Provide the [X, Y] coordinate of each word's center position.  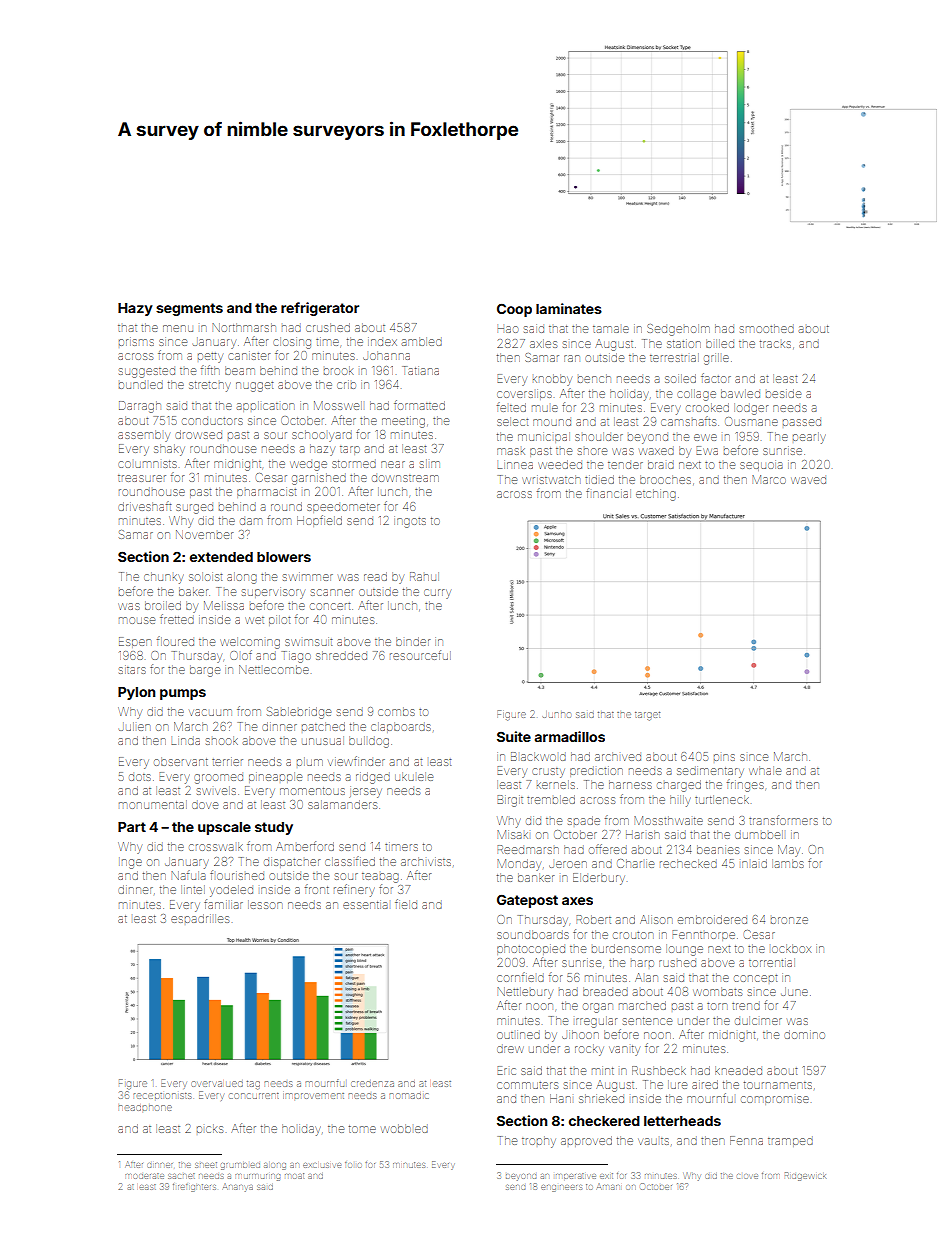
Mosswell [338, 405]
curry [437, 594]
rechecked [688, 863]
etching [656, 495]
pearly [809, 438]
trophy [539, 1142]
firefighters [194, 1188]
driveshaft [144, 506]
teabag [380, 878]
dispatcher [292, 863]
